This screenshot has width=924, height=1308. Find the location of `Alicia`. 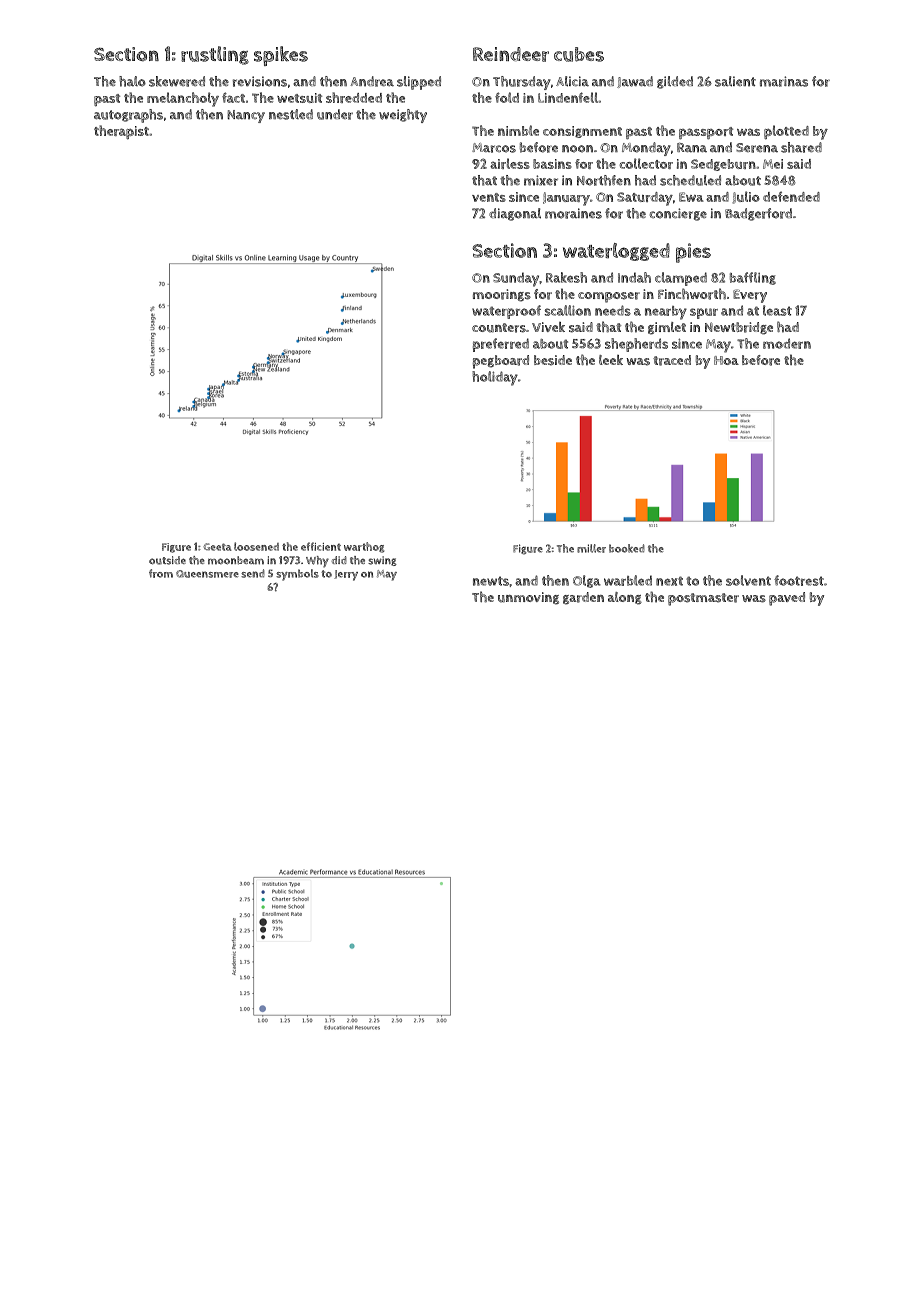

Alicia is located at coordinates (572, 81).
